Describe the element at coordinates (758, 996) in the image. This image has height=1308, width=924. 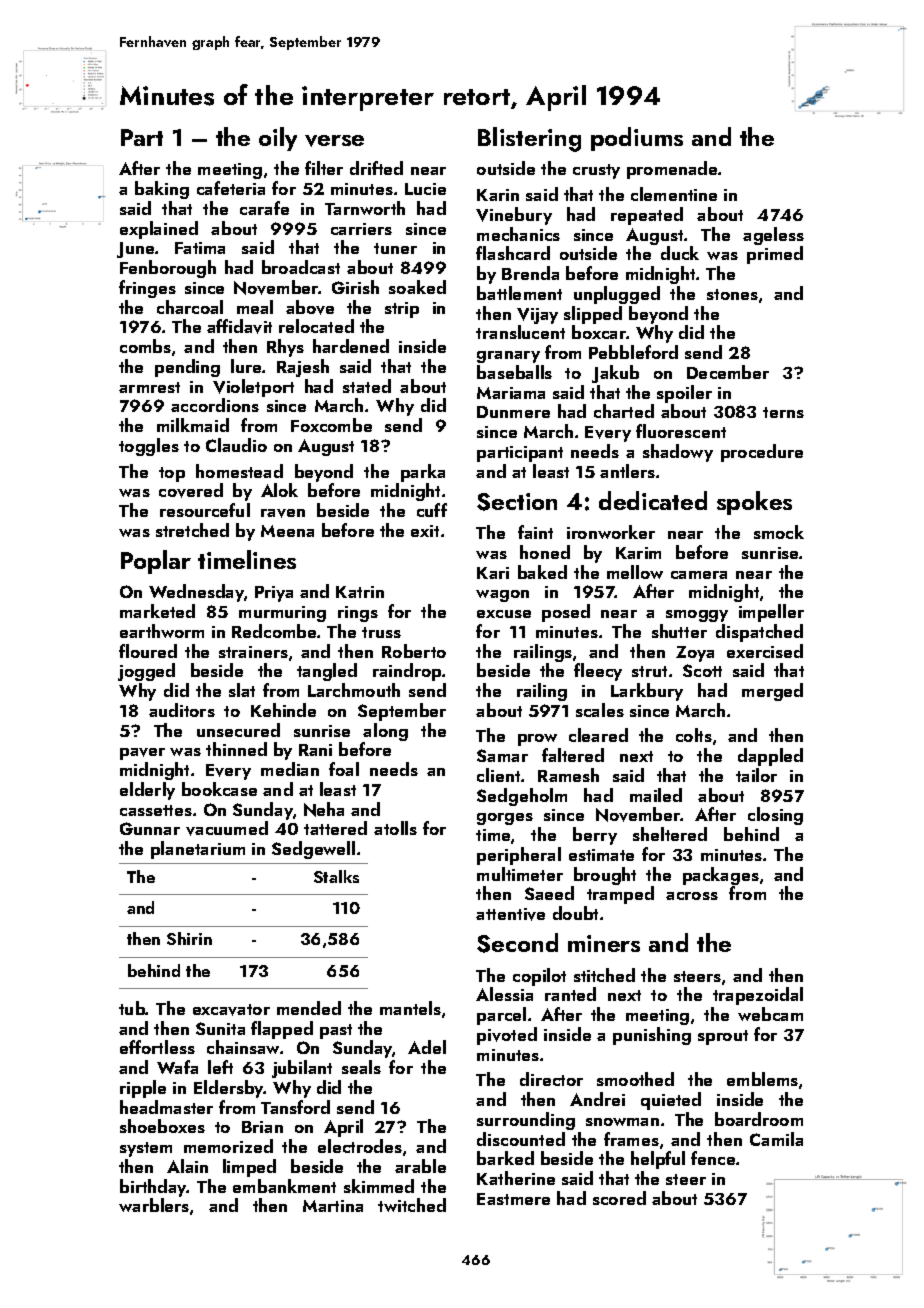
I see `trapezoidal` at that location.
